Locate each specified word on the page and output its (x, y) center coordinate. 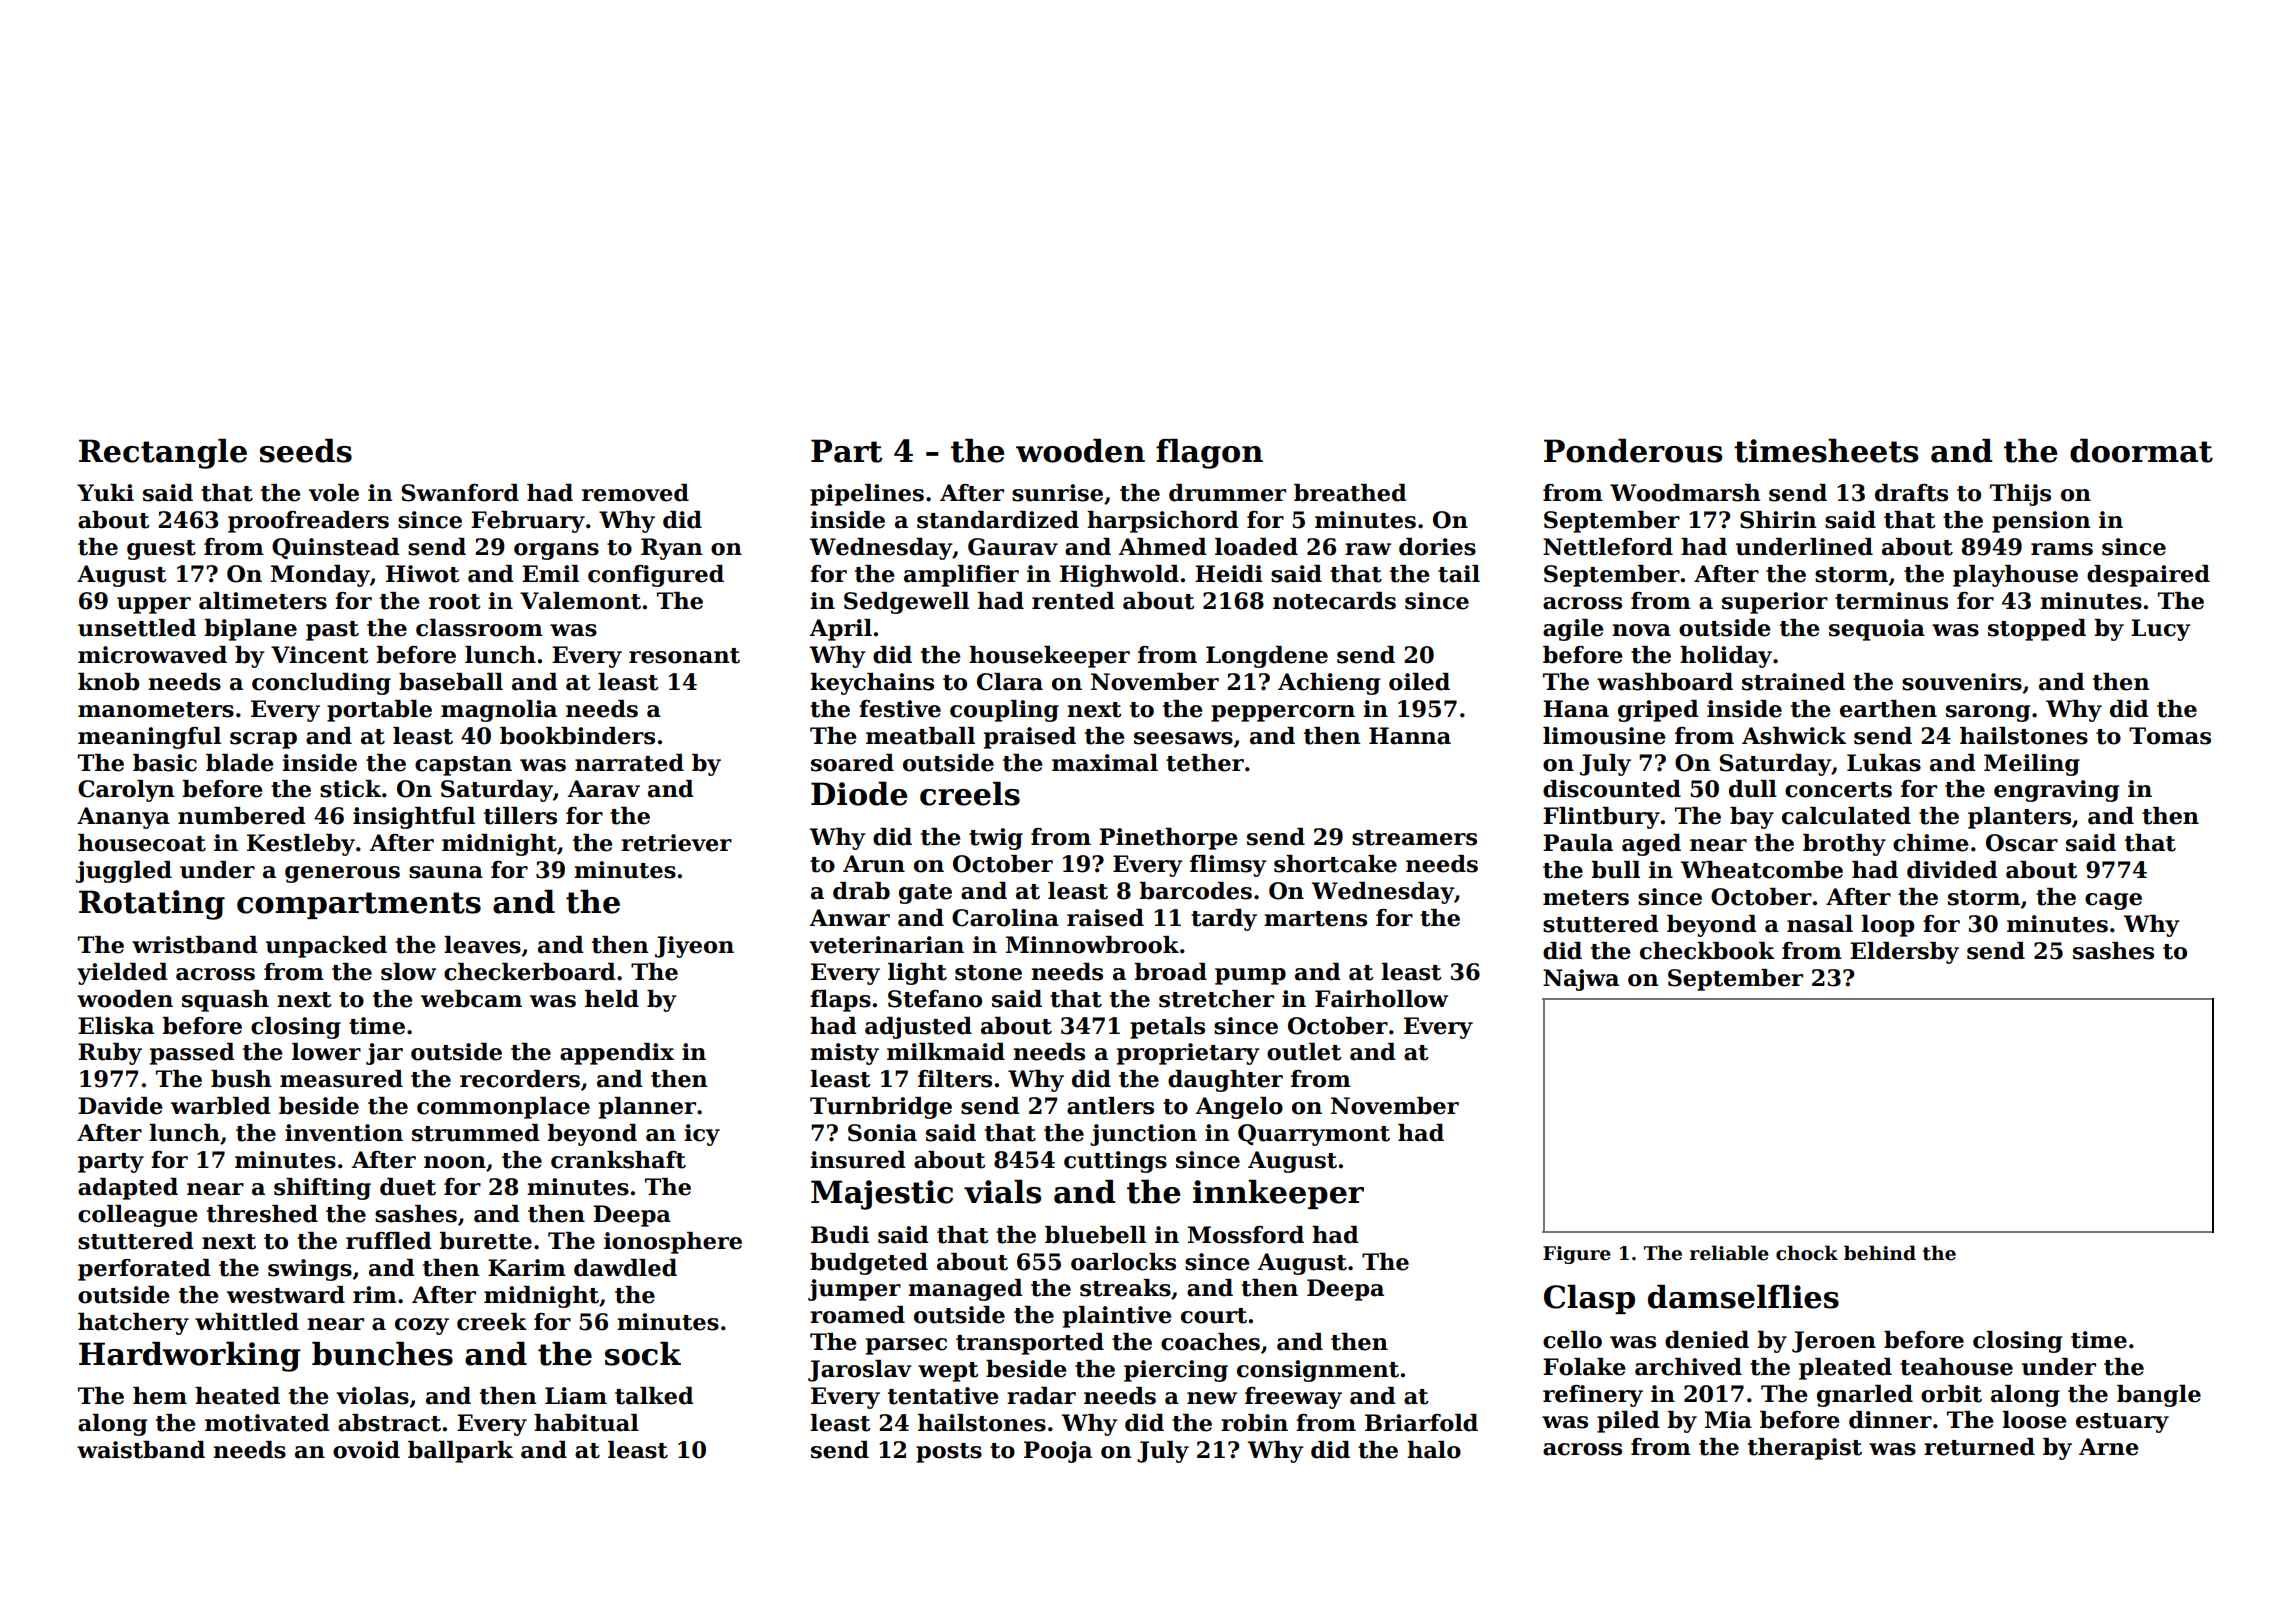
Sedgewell (906, 603)
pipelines (867, 495)
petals (1167, 1028)
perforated (144, 1270)
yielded (122, 974)
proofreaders (308, 522)
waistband (141, 1450)
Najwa (1581, 980)
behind (1880, 1253)
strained (1793, 682)
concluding (321, 684)
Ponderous (1633, 450)
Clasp (1589, 1299)
